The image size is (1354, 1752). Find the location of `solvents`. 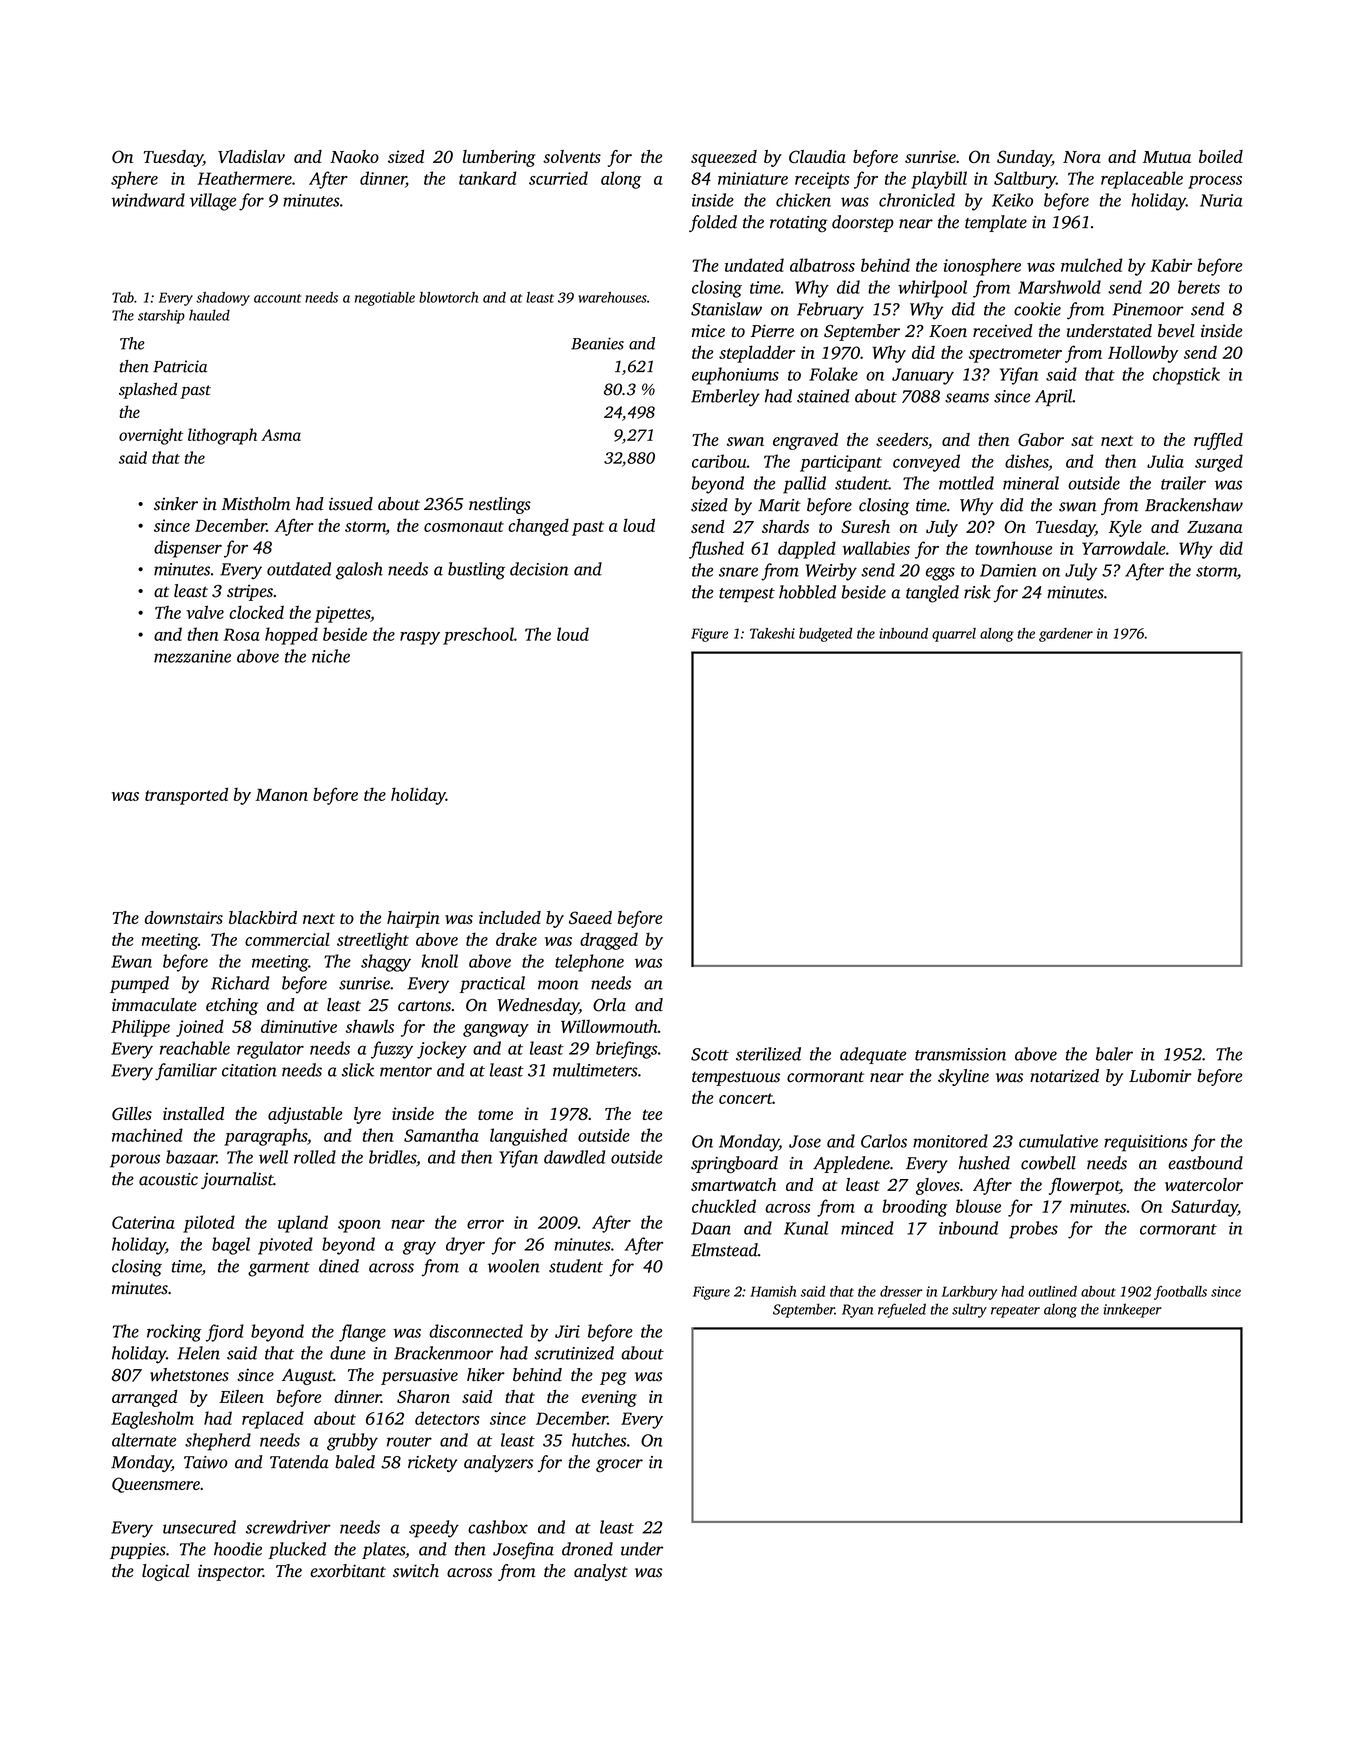

solvents is located at coordinates (572, 156).
